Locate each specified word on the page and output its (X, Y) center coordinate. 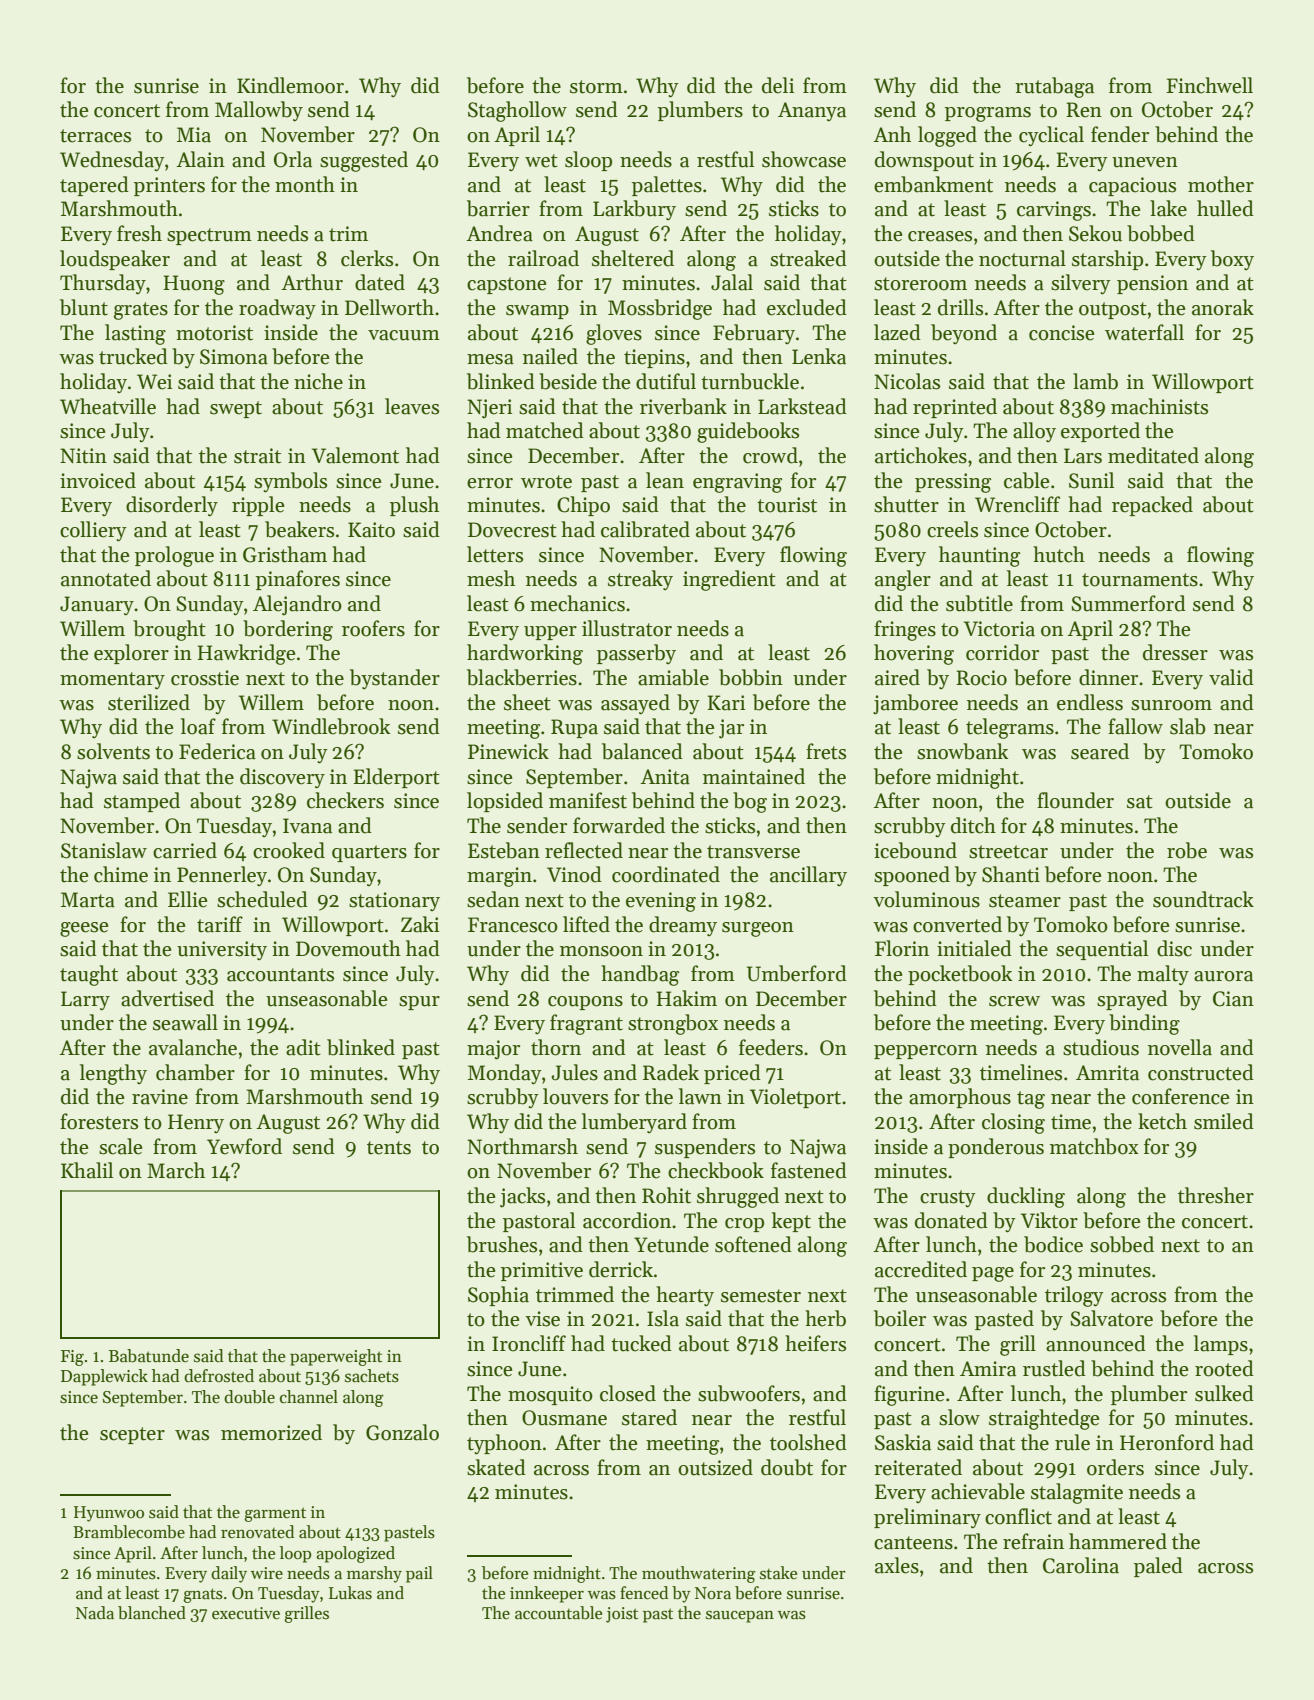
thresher (1216, 1195)
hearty (685, 1296)
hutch (1059, 554)
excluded (807, 307)
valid (1231, 677)
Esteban (504, 850)
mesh (491, 578)
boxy (1232, 260)
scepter (132, 1435)
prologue (174, 556)
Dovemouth (348, 948)
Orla (293, 159)
